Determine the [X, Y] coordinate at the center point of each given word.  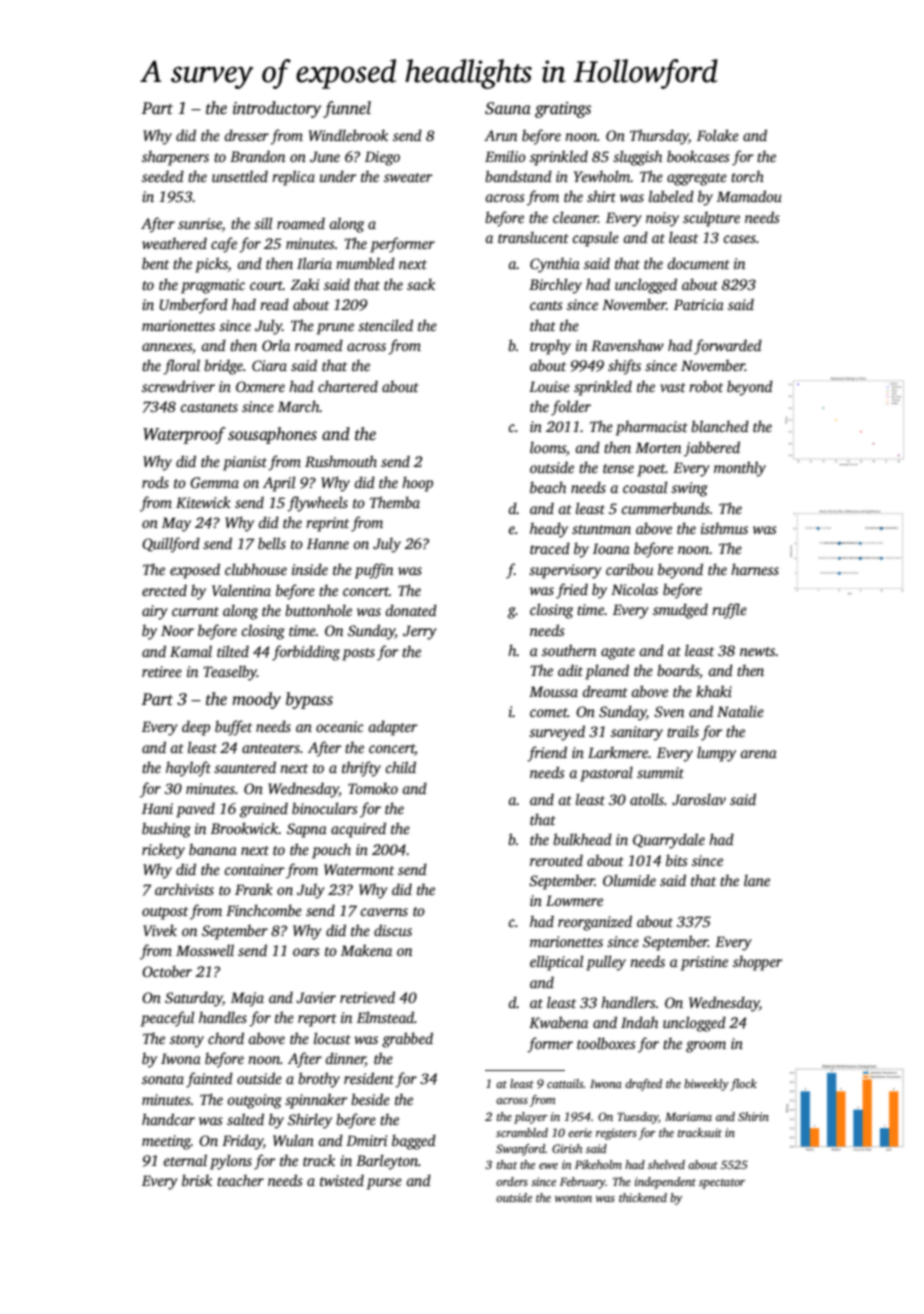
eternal [185, 1160]
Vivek [160, 930]
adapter [393, 728]
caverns [384, 912]
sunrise [200, 223]
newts [757, 651]
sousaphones [272, 435]
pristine [704, 963]
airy [155, 612]
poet [651, 470]
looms [548, 447]
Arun [500, 135]
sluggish [637, 158]
